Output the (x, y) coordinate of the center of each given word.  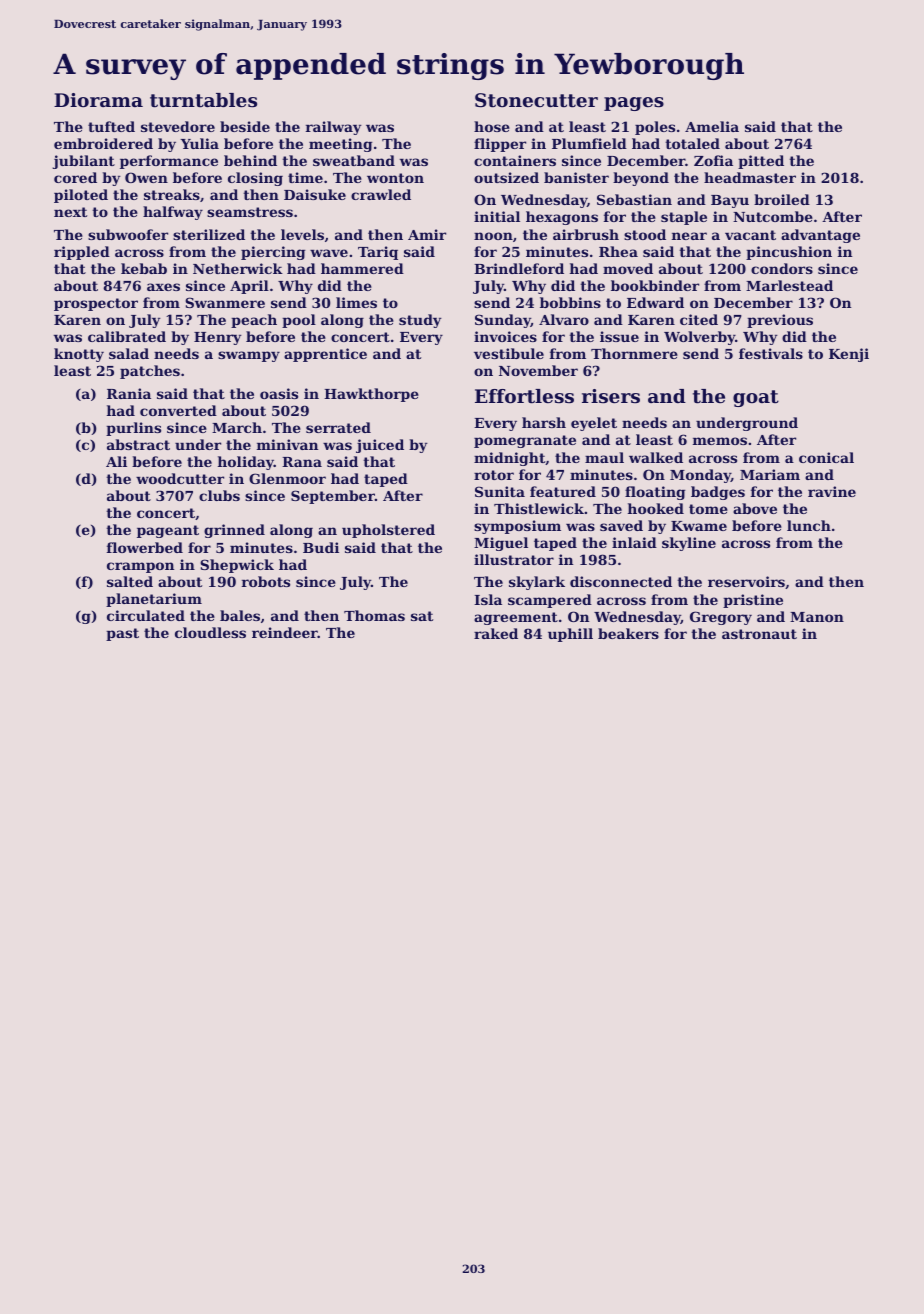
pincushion (789, 253)
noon (493, 236)
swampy (249, 356)
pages (634, 104)
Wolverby (699, 338)
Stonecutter (536, 100)
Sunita (500, 491)
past (122, 634)
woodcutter (180, 478)
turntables (203, 100)
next (70, 212)
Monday (700, 476)
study (420, 321)
